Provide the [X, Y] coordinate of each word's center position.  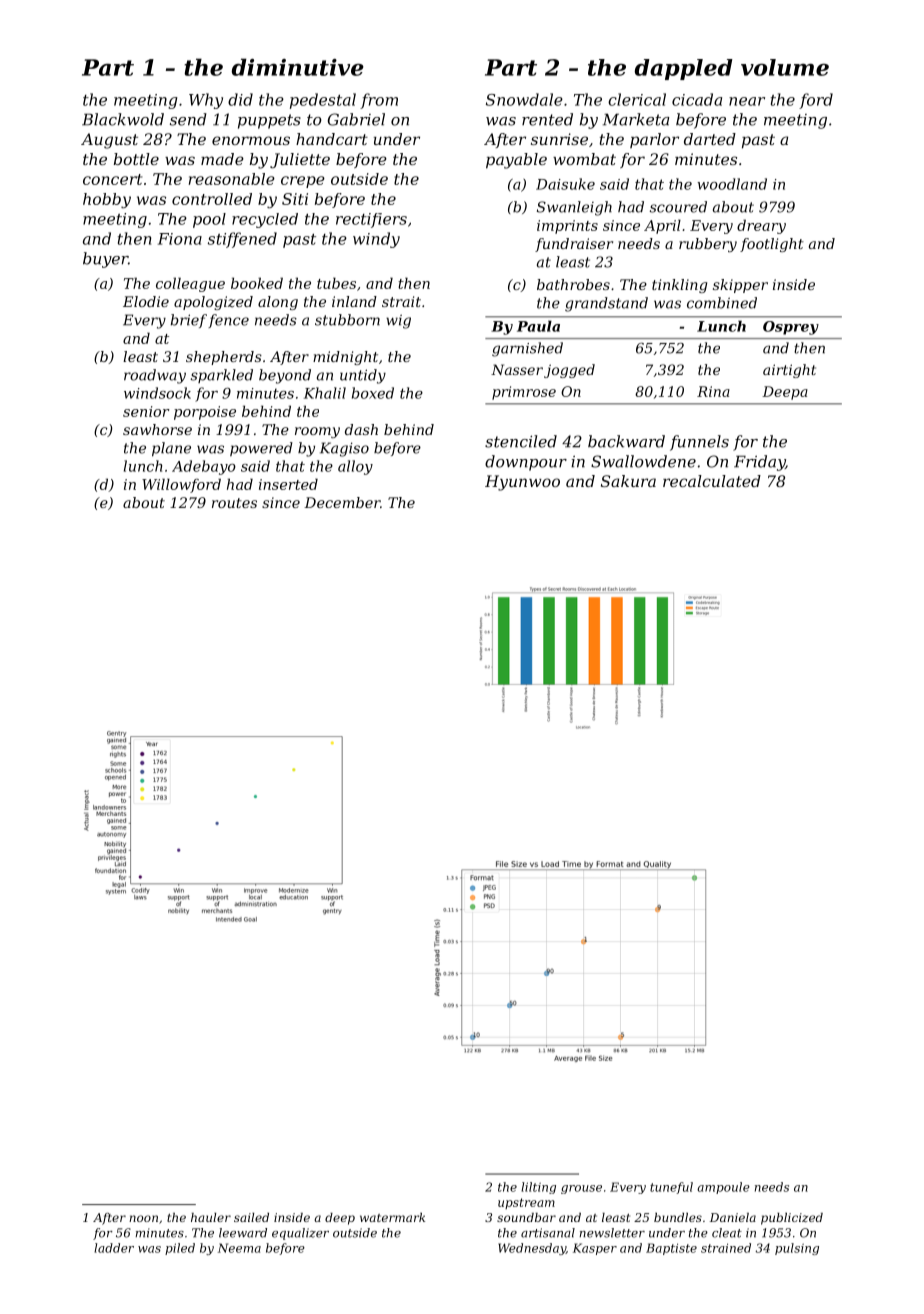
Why [206, 101]
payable [516, 161]
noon [143, 1218]
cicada [697, 99]
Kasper [595, 1249]
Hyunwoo [522, 483]
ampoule [723, 1188]
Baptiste [671, 1249]
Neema [239, 1248]
